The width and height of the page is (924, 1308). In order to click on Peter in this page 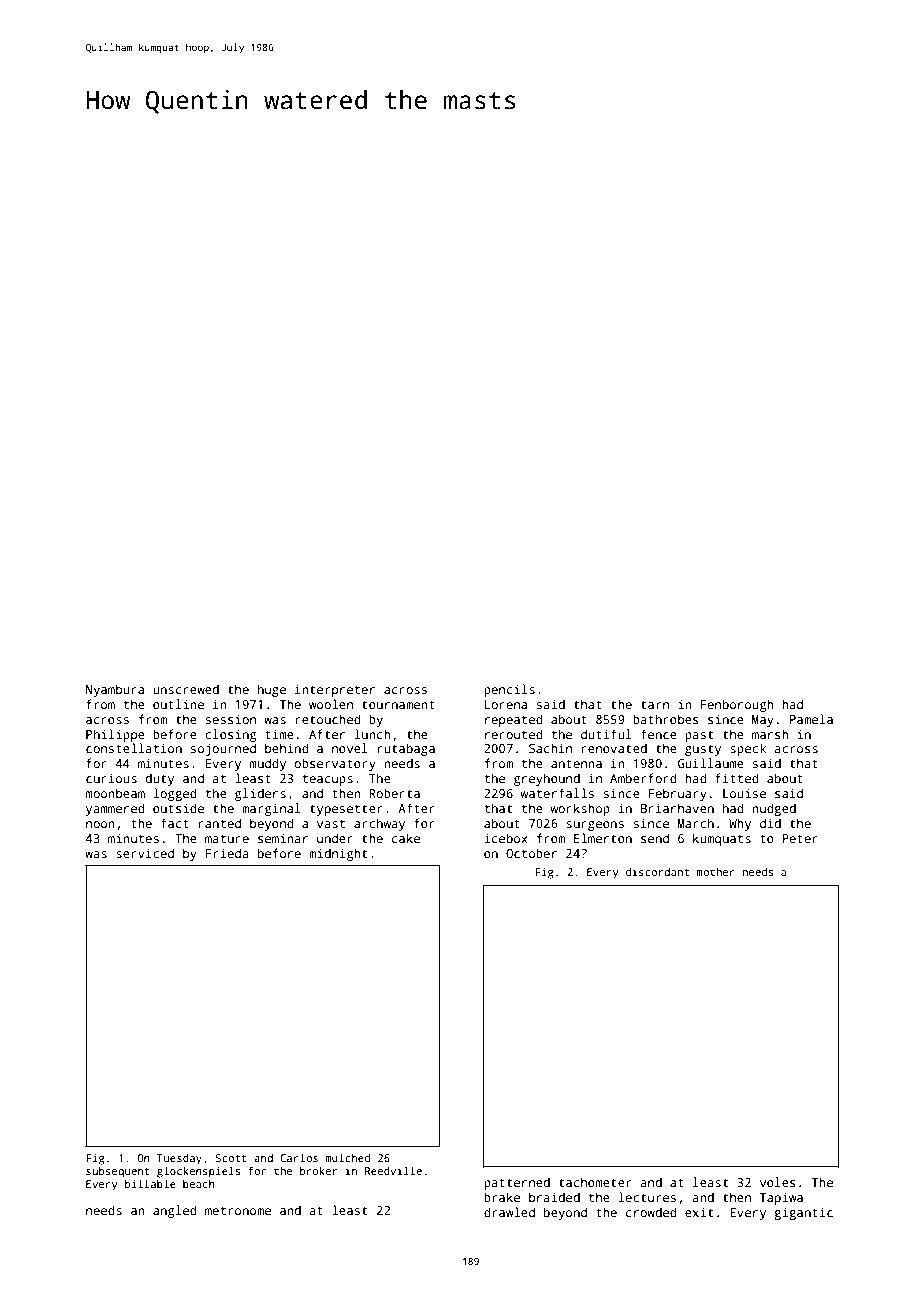, I will do `click(800, 838)`.
